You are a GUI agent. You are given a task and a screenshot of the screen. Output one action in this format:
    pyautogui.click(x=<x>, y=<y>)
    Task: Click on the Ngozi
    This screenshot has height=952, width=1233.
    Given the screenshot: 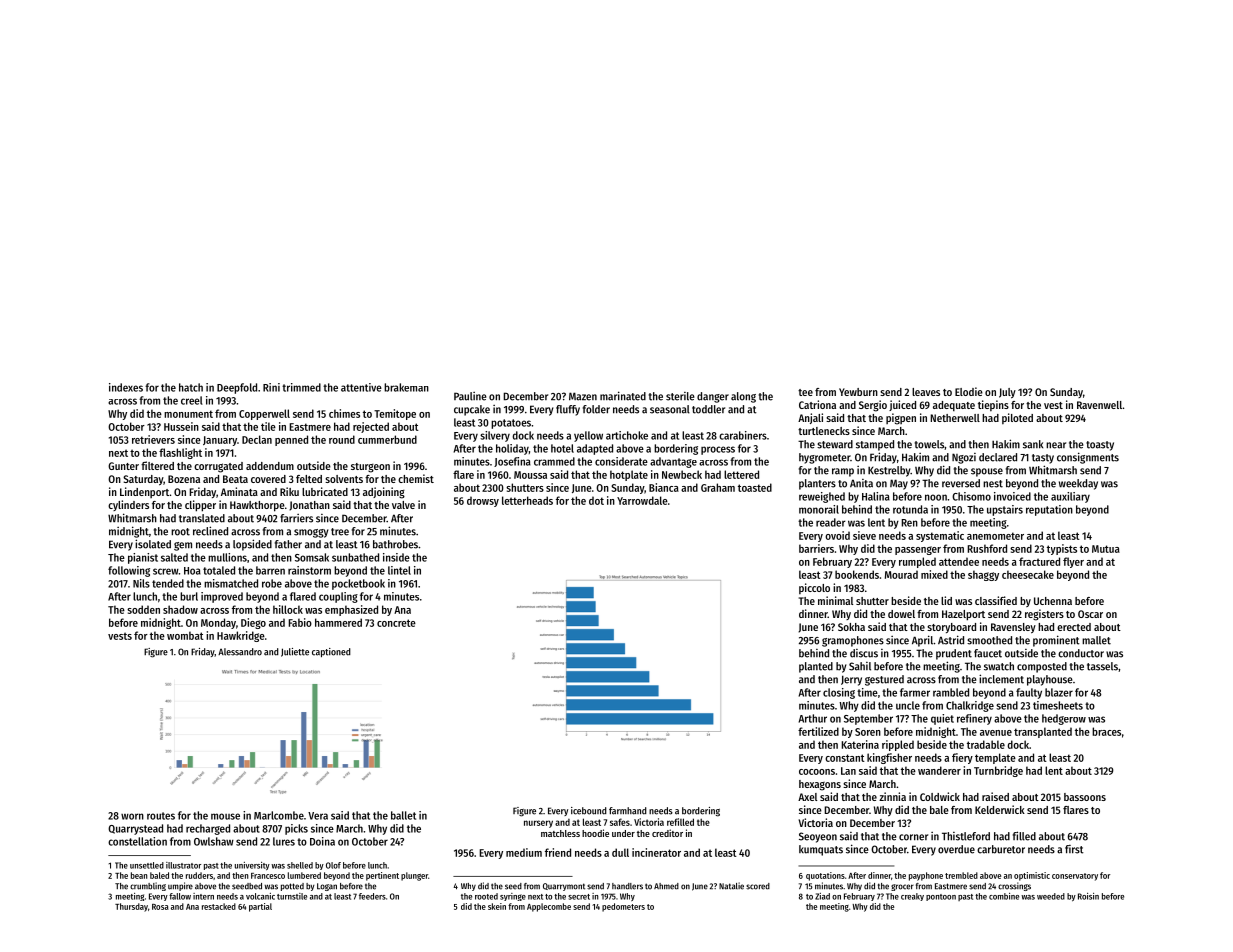 What is the action you would take?
    pyautogui.click(x=964, y=458)
